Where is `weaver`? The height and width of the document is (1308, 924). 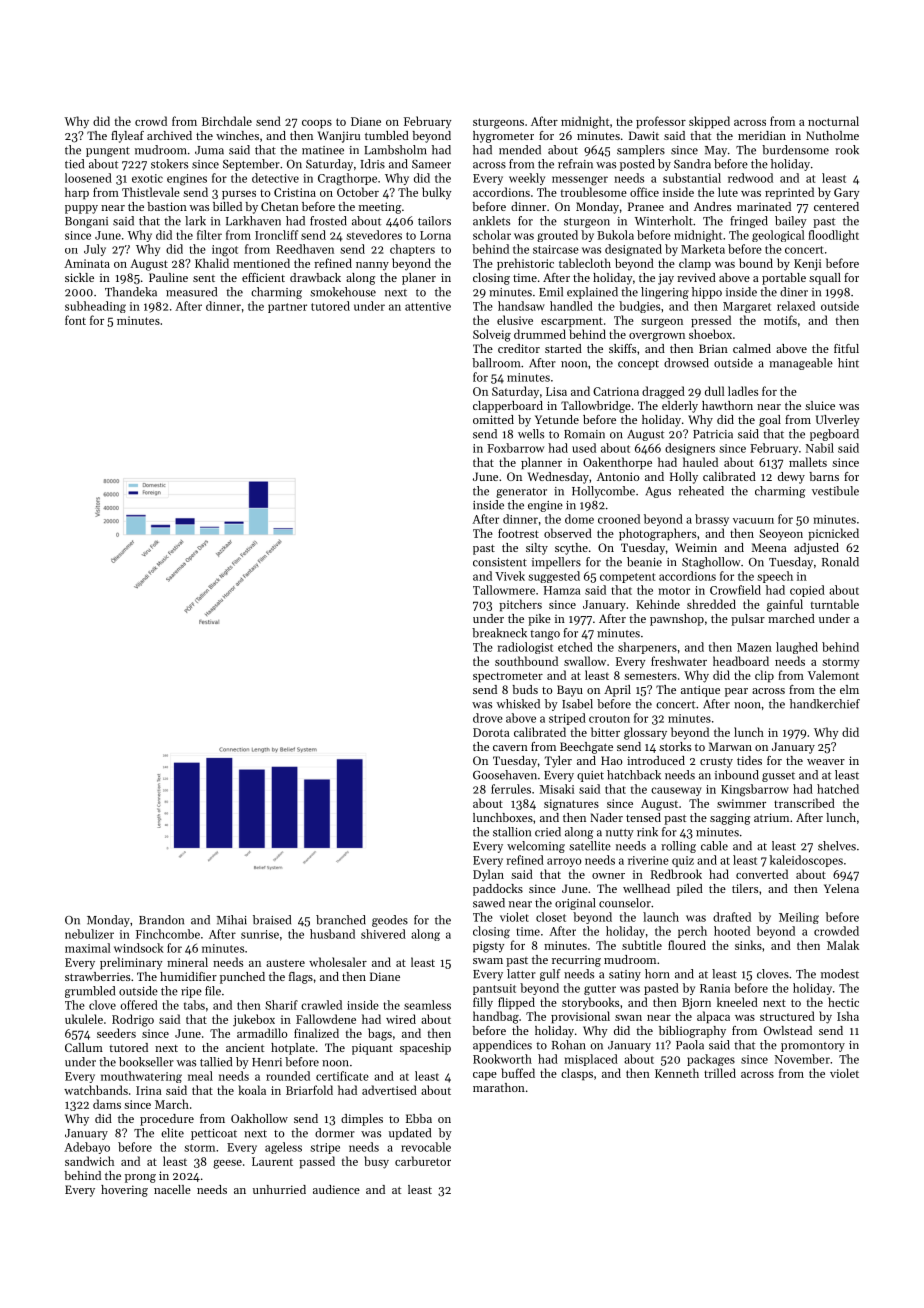
weaver is located at coordinates (826, 762).
